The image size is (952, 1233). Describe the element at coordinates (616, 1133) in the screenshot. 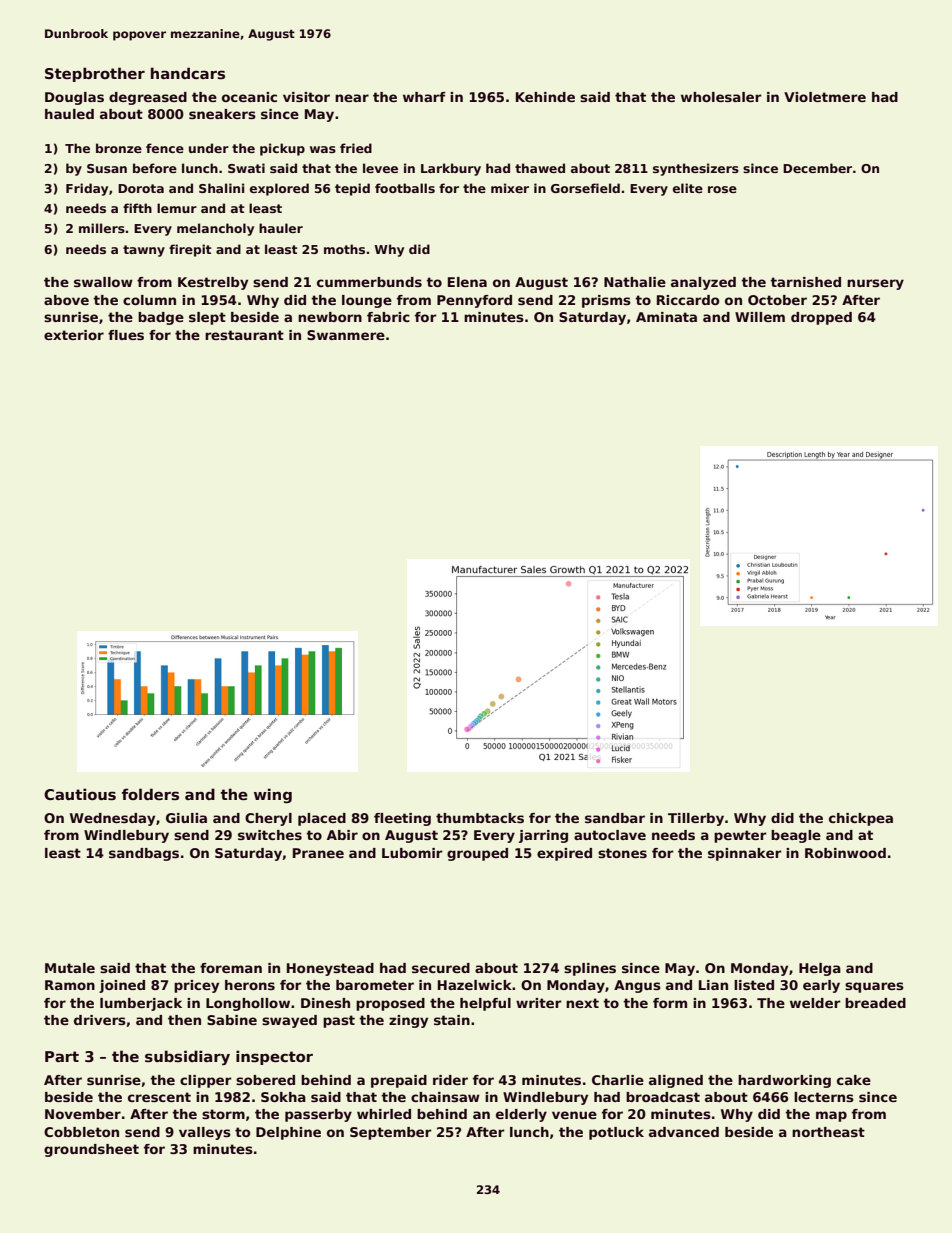

I see `potluck` at that location.
